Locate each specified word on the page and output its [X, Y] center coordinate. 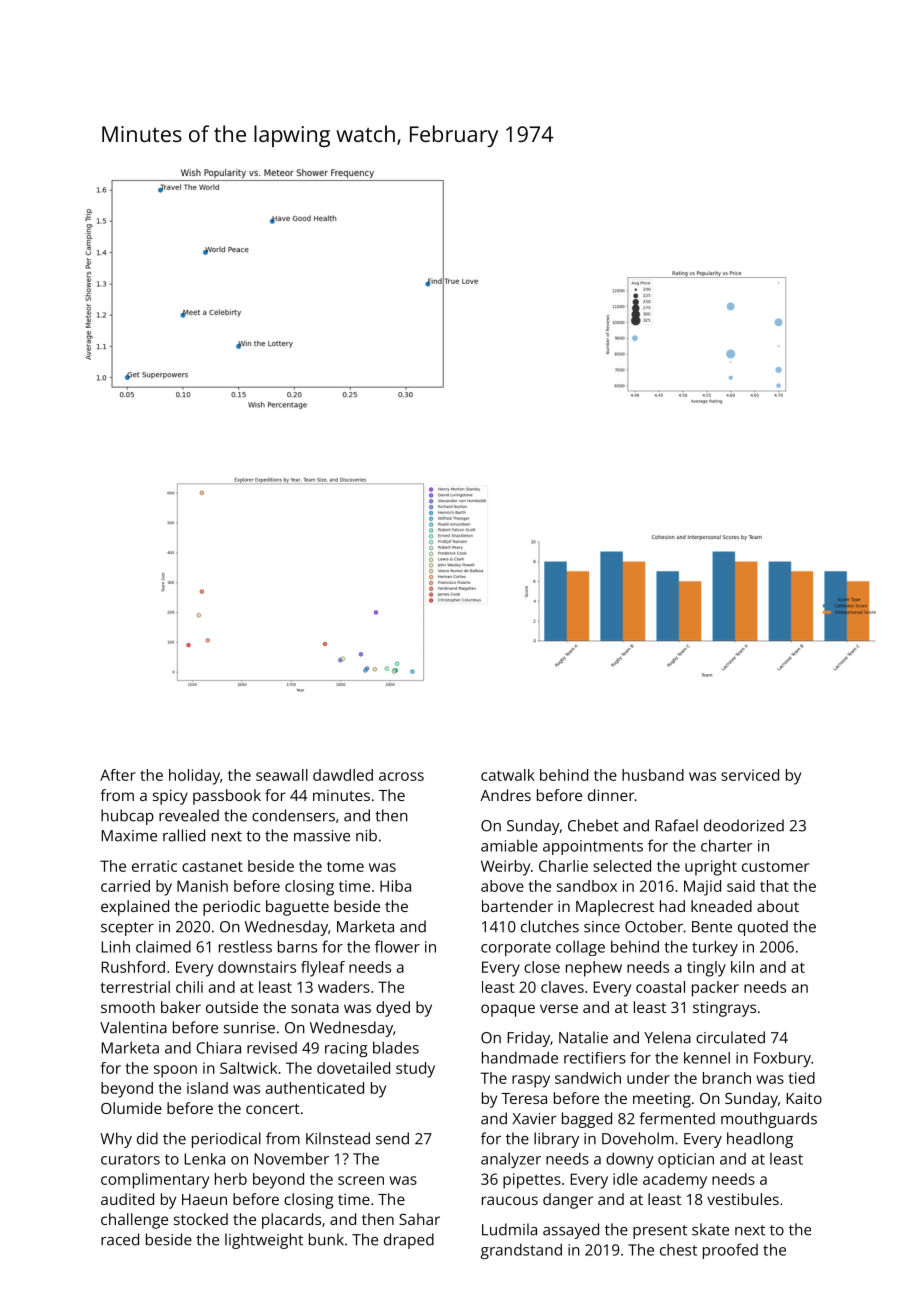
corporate [516, 949]
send [392, 1138]
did [147, 1138]
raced [120, 1239]
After [118, 775]
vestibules [743, 1199]
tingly [706, 969]
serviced [750, 775]
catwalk [508, 775]
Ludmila [509, 1229]
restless [245, 946]
